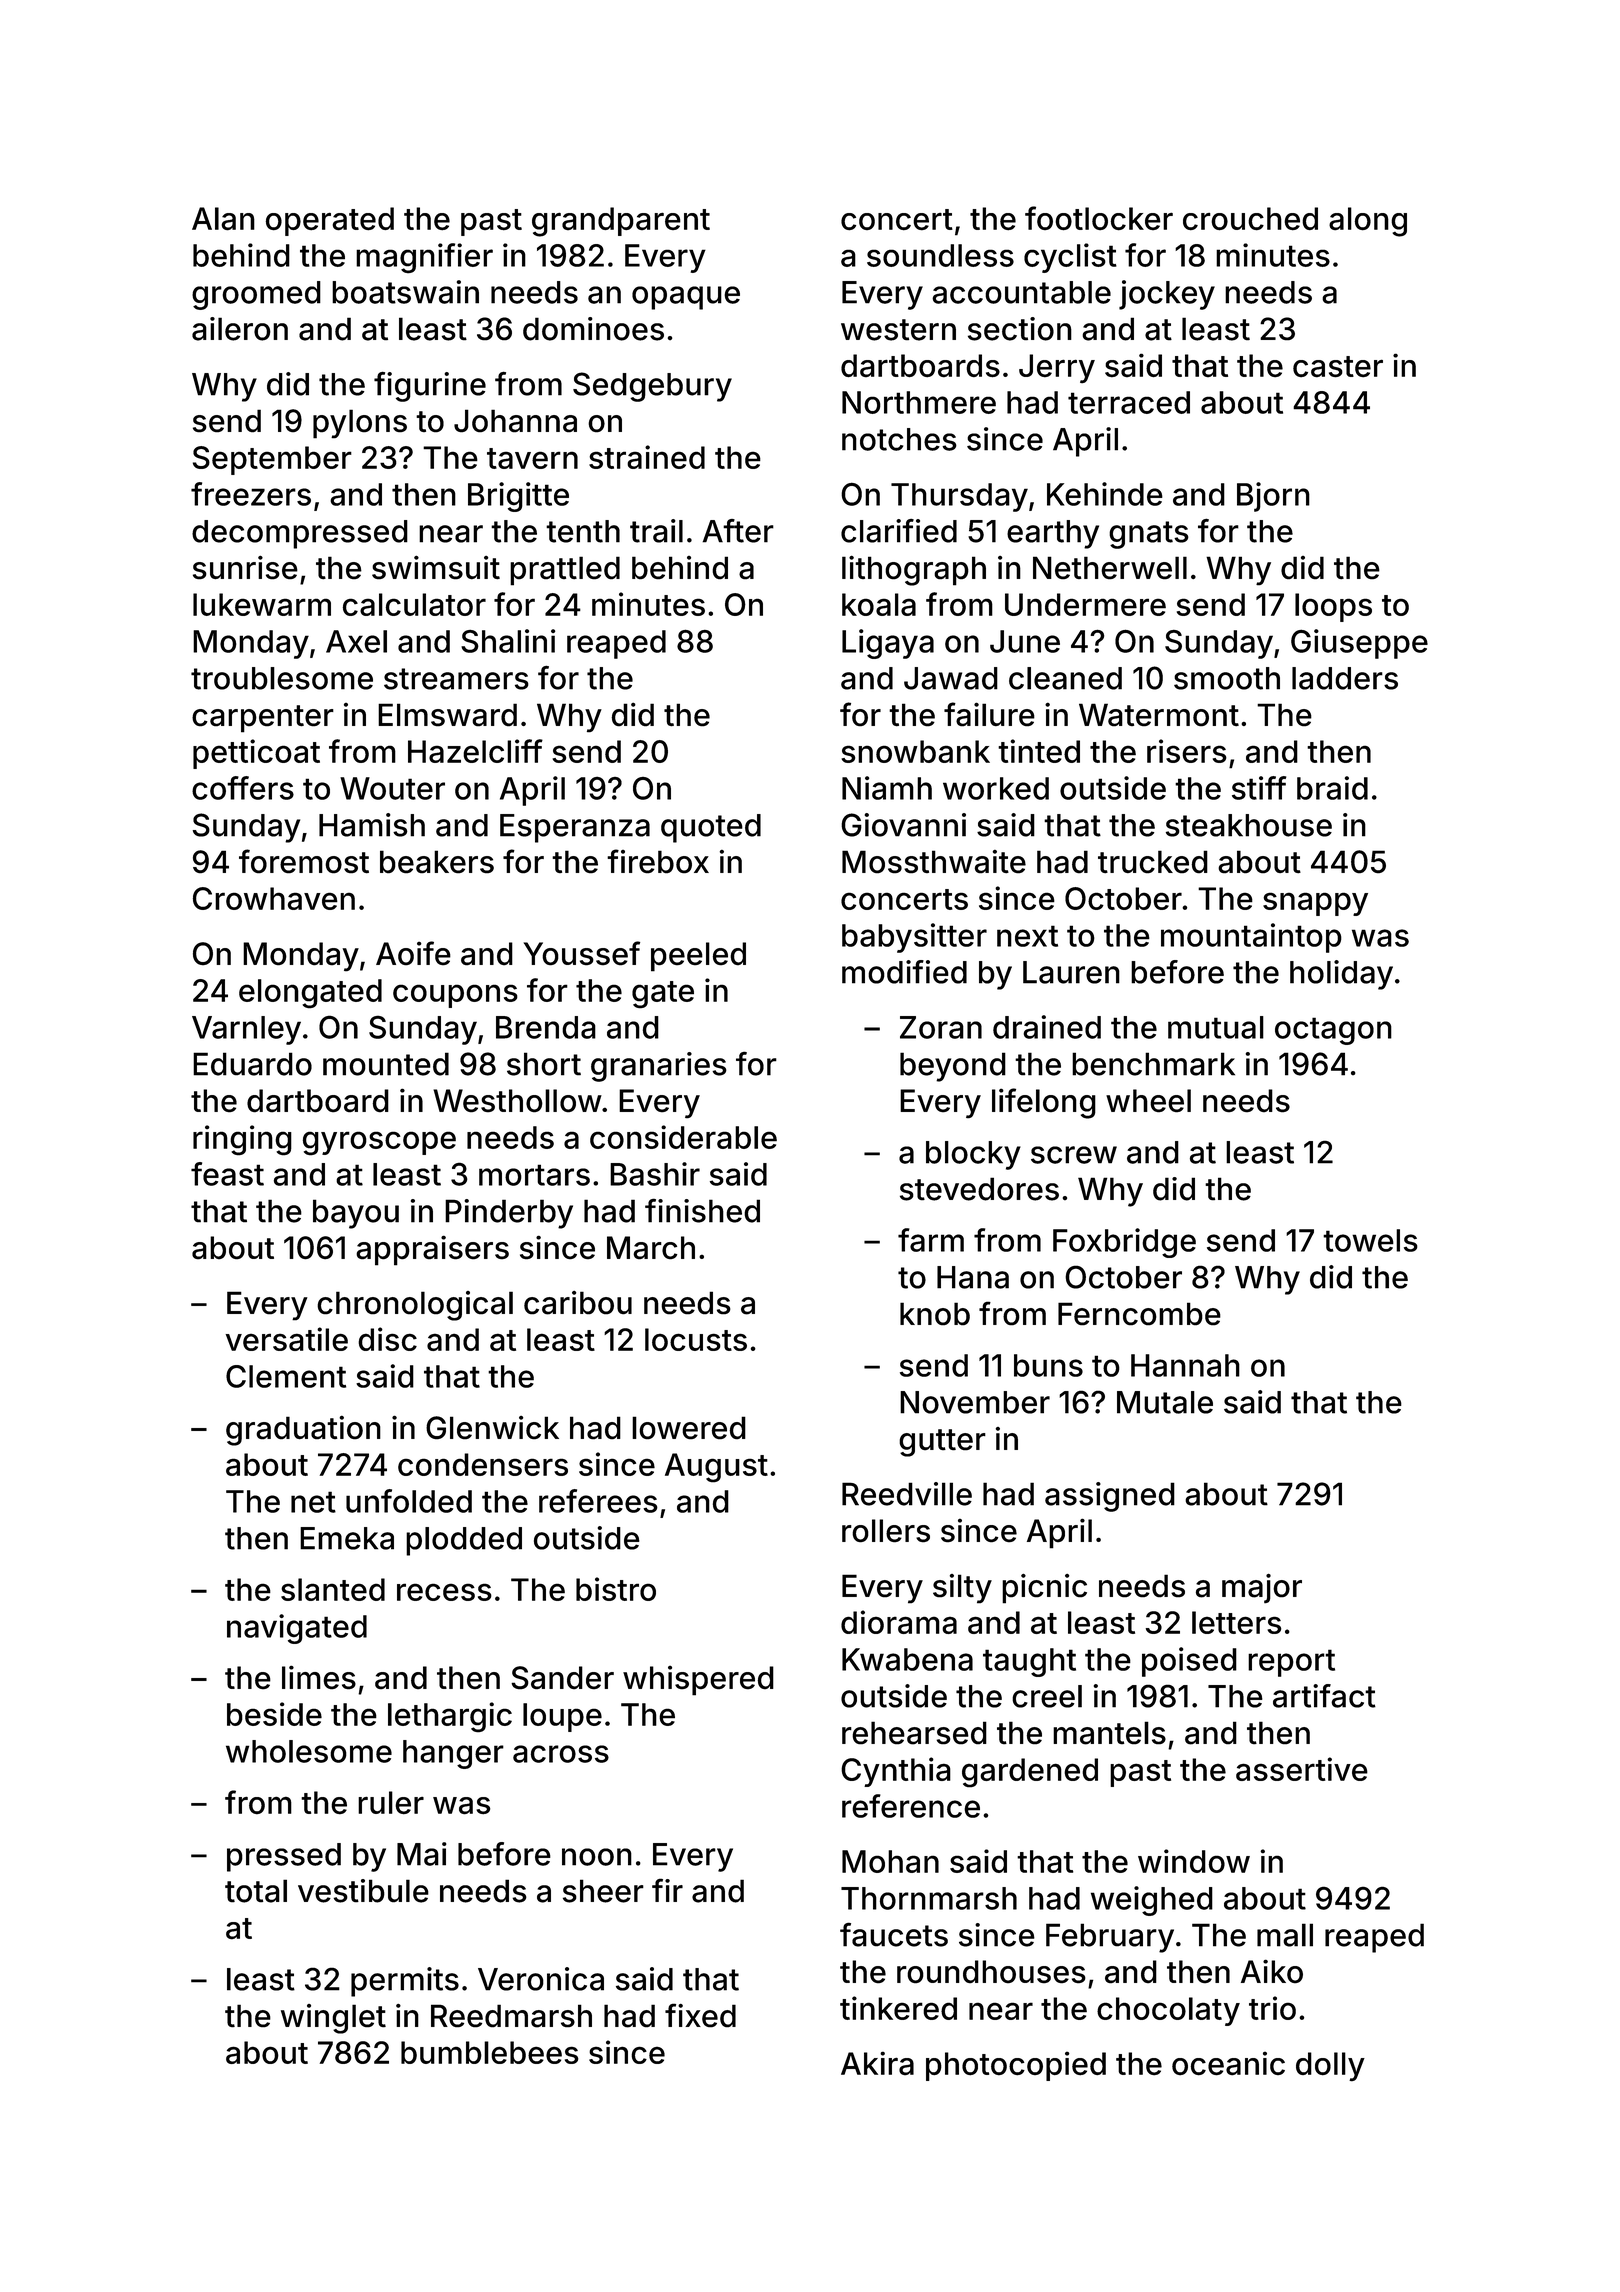 The width and height of the document is (1620, 2292). I want to click on plodded, so click(464, 1541).
